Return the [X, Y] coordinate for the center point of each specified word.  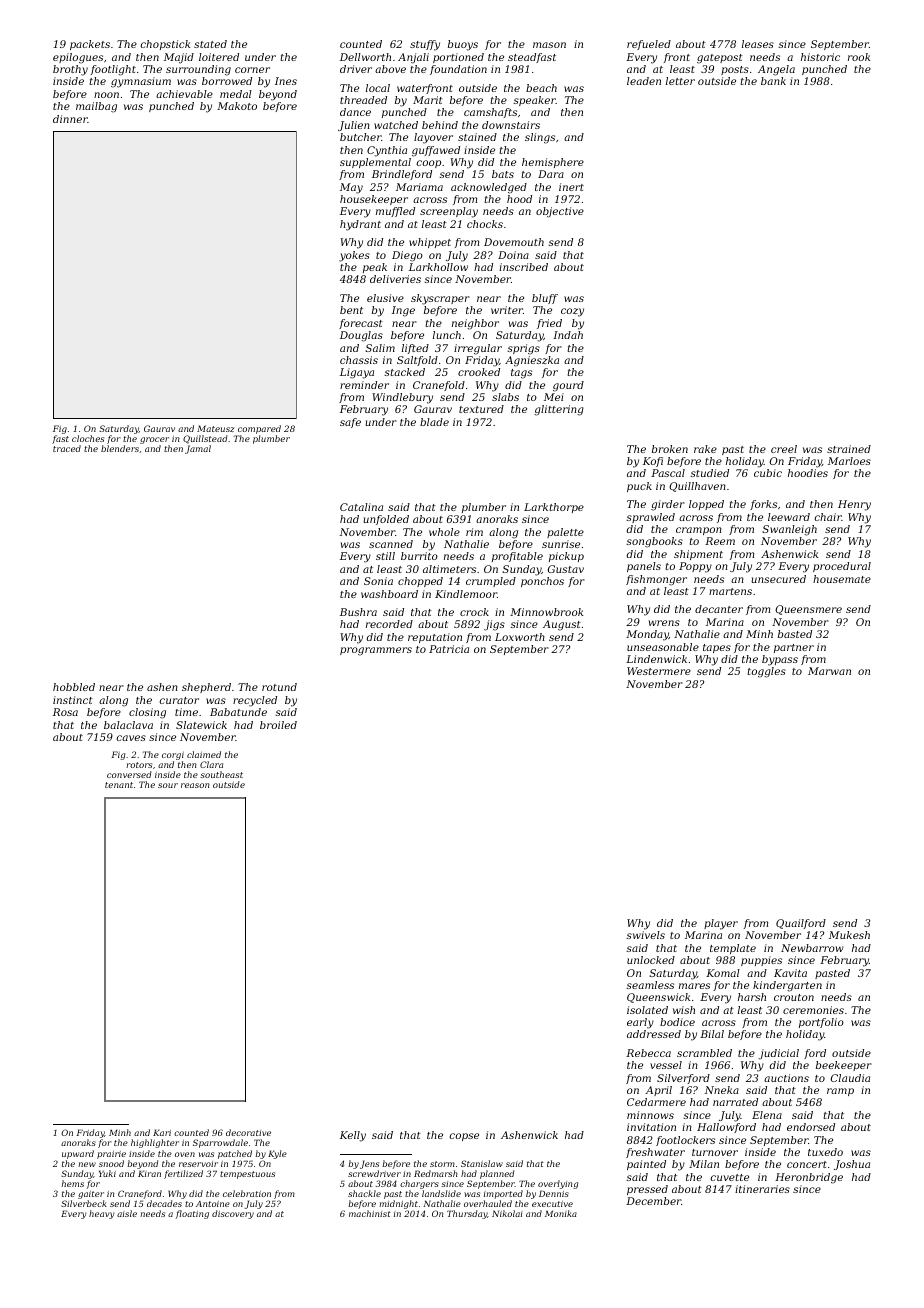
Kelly [353, 1136]
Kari [162, 1132]
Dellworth [365, 57]
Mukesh [849, 935]
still [385, 556]
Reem [720, 541]
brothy [70, 70]
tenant [119, 785]
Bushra [358, 612]
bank [773, 81]
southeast [221, 774]
